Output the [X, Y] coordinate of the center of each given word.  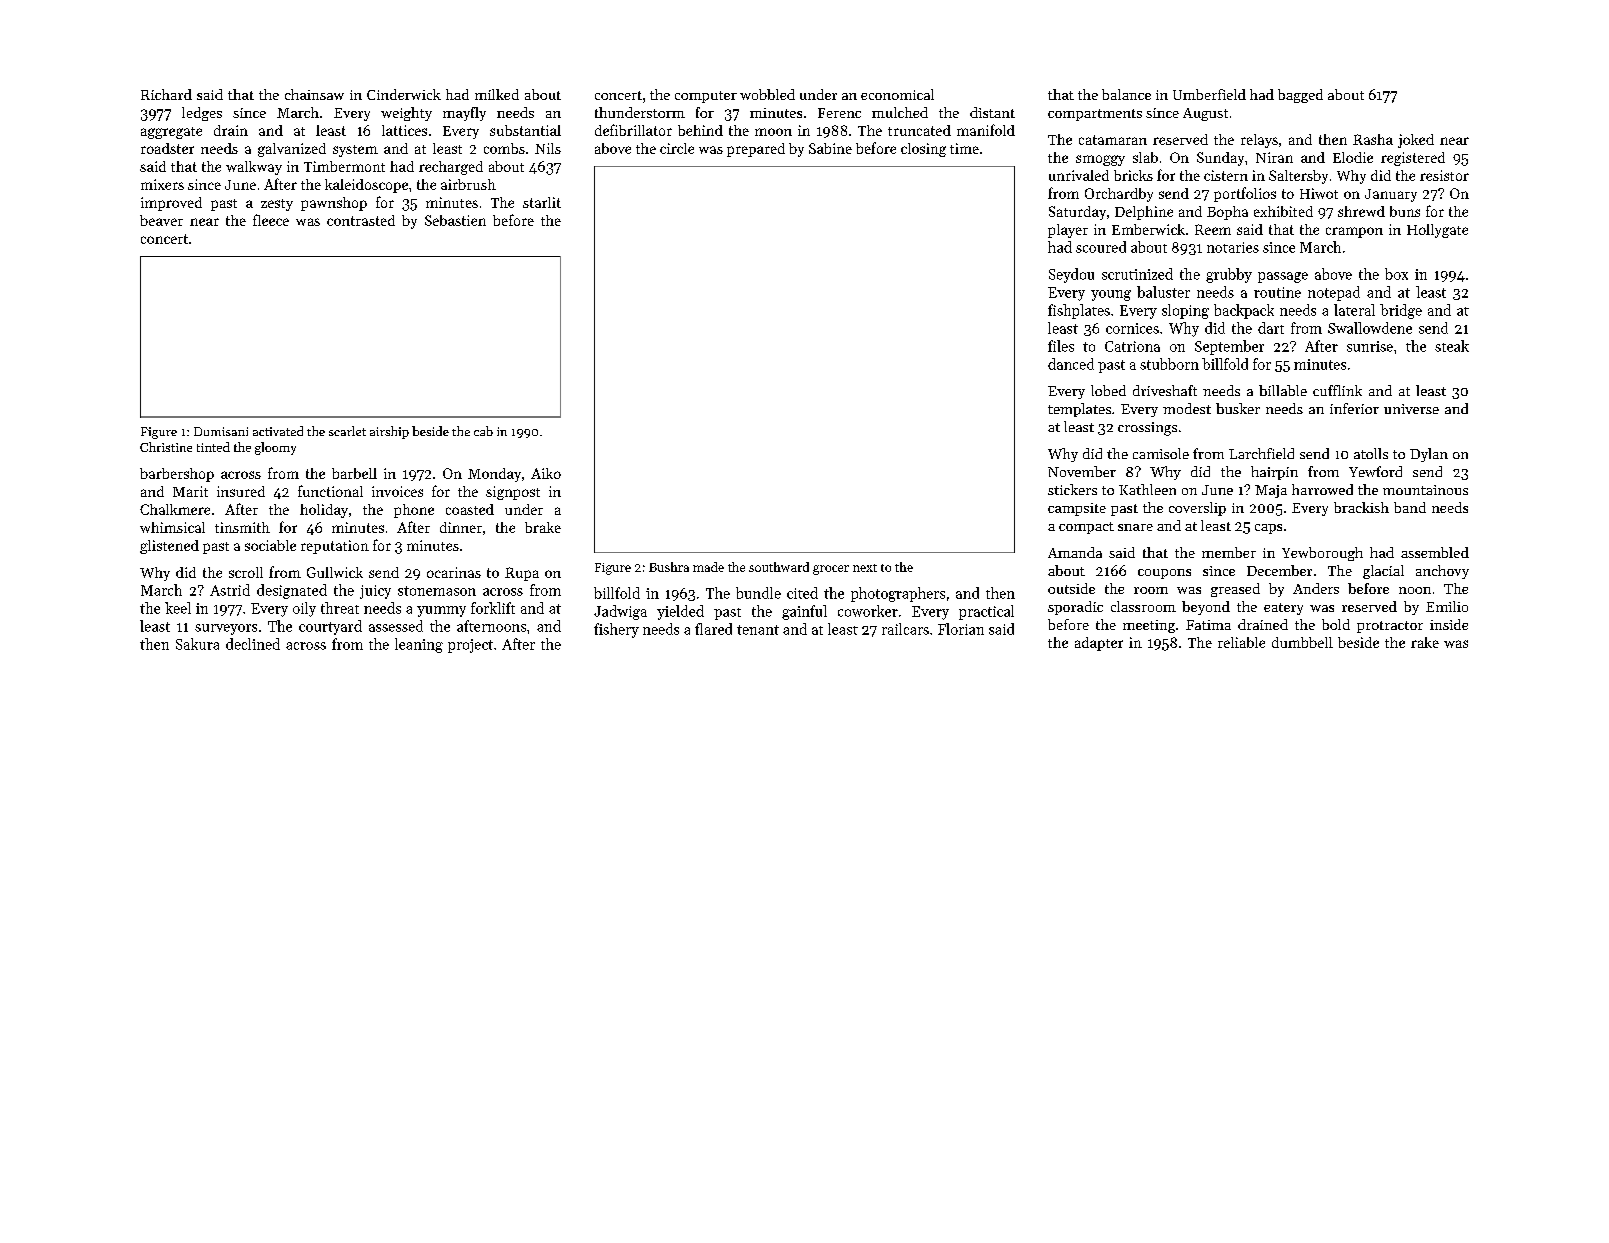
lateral [1354, 310]
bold [1336, 624]
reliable [1241, 642]
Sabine [830, 148]
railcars [905, 629]
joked [1416, 141]
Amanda [1075, 552]
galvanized [292, 150]
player [1068, 231]
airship [389, 432]
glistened [169, 547]
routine [1277, 292]
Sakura [197, 644]
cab [483, 431]
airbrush [468, 184]
